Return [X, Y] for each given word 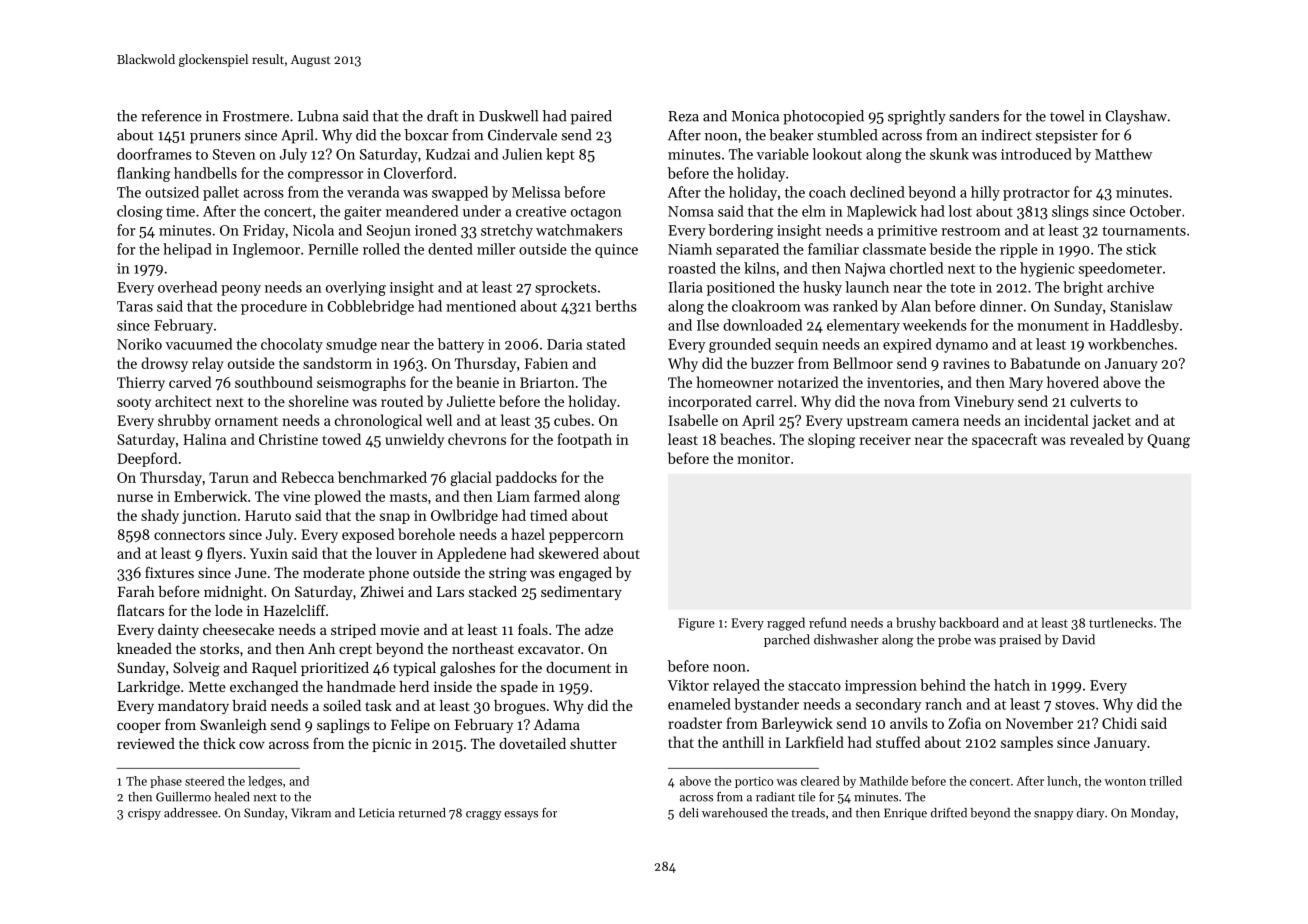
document [578, 667]
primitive [907, 232]
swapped [460, 193]
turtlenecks [1121, 622]
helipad [187, 250]
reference [171, 116]
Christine [288, 439]
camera [935, 422]
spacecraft [1004, 440]
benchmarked [382, 477]
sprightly [917, 117]
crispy [144, 814]
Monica [755, 116]
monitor [764, 458]
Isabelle [693, 420]
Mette [207, 687]
